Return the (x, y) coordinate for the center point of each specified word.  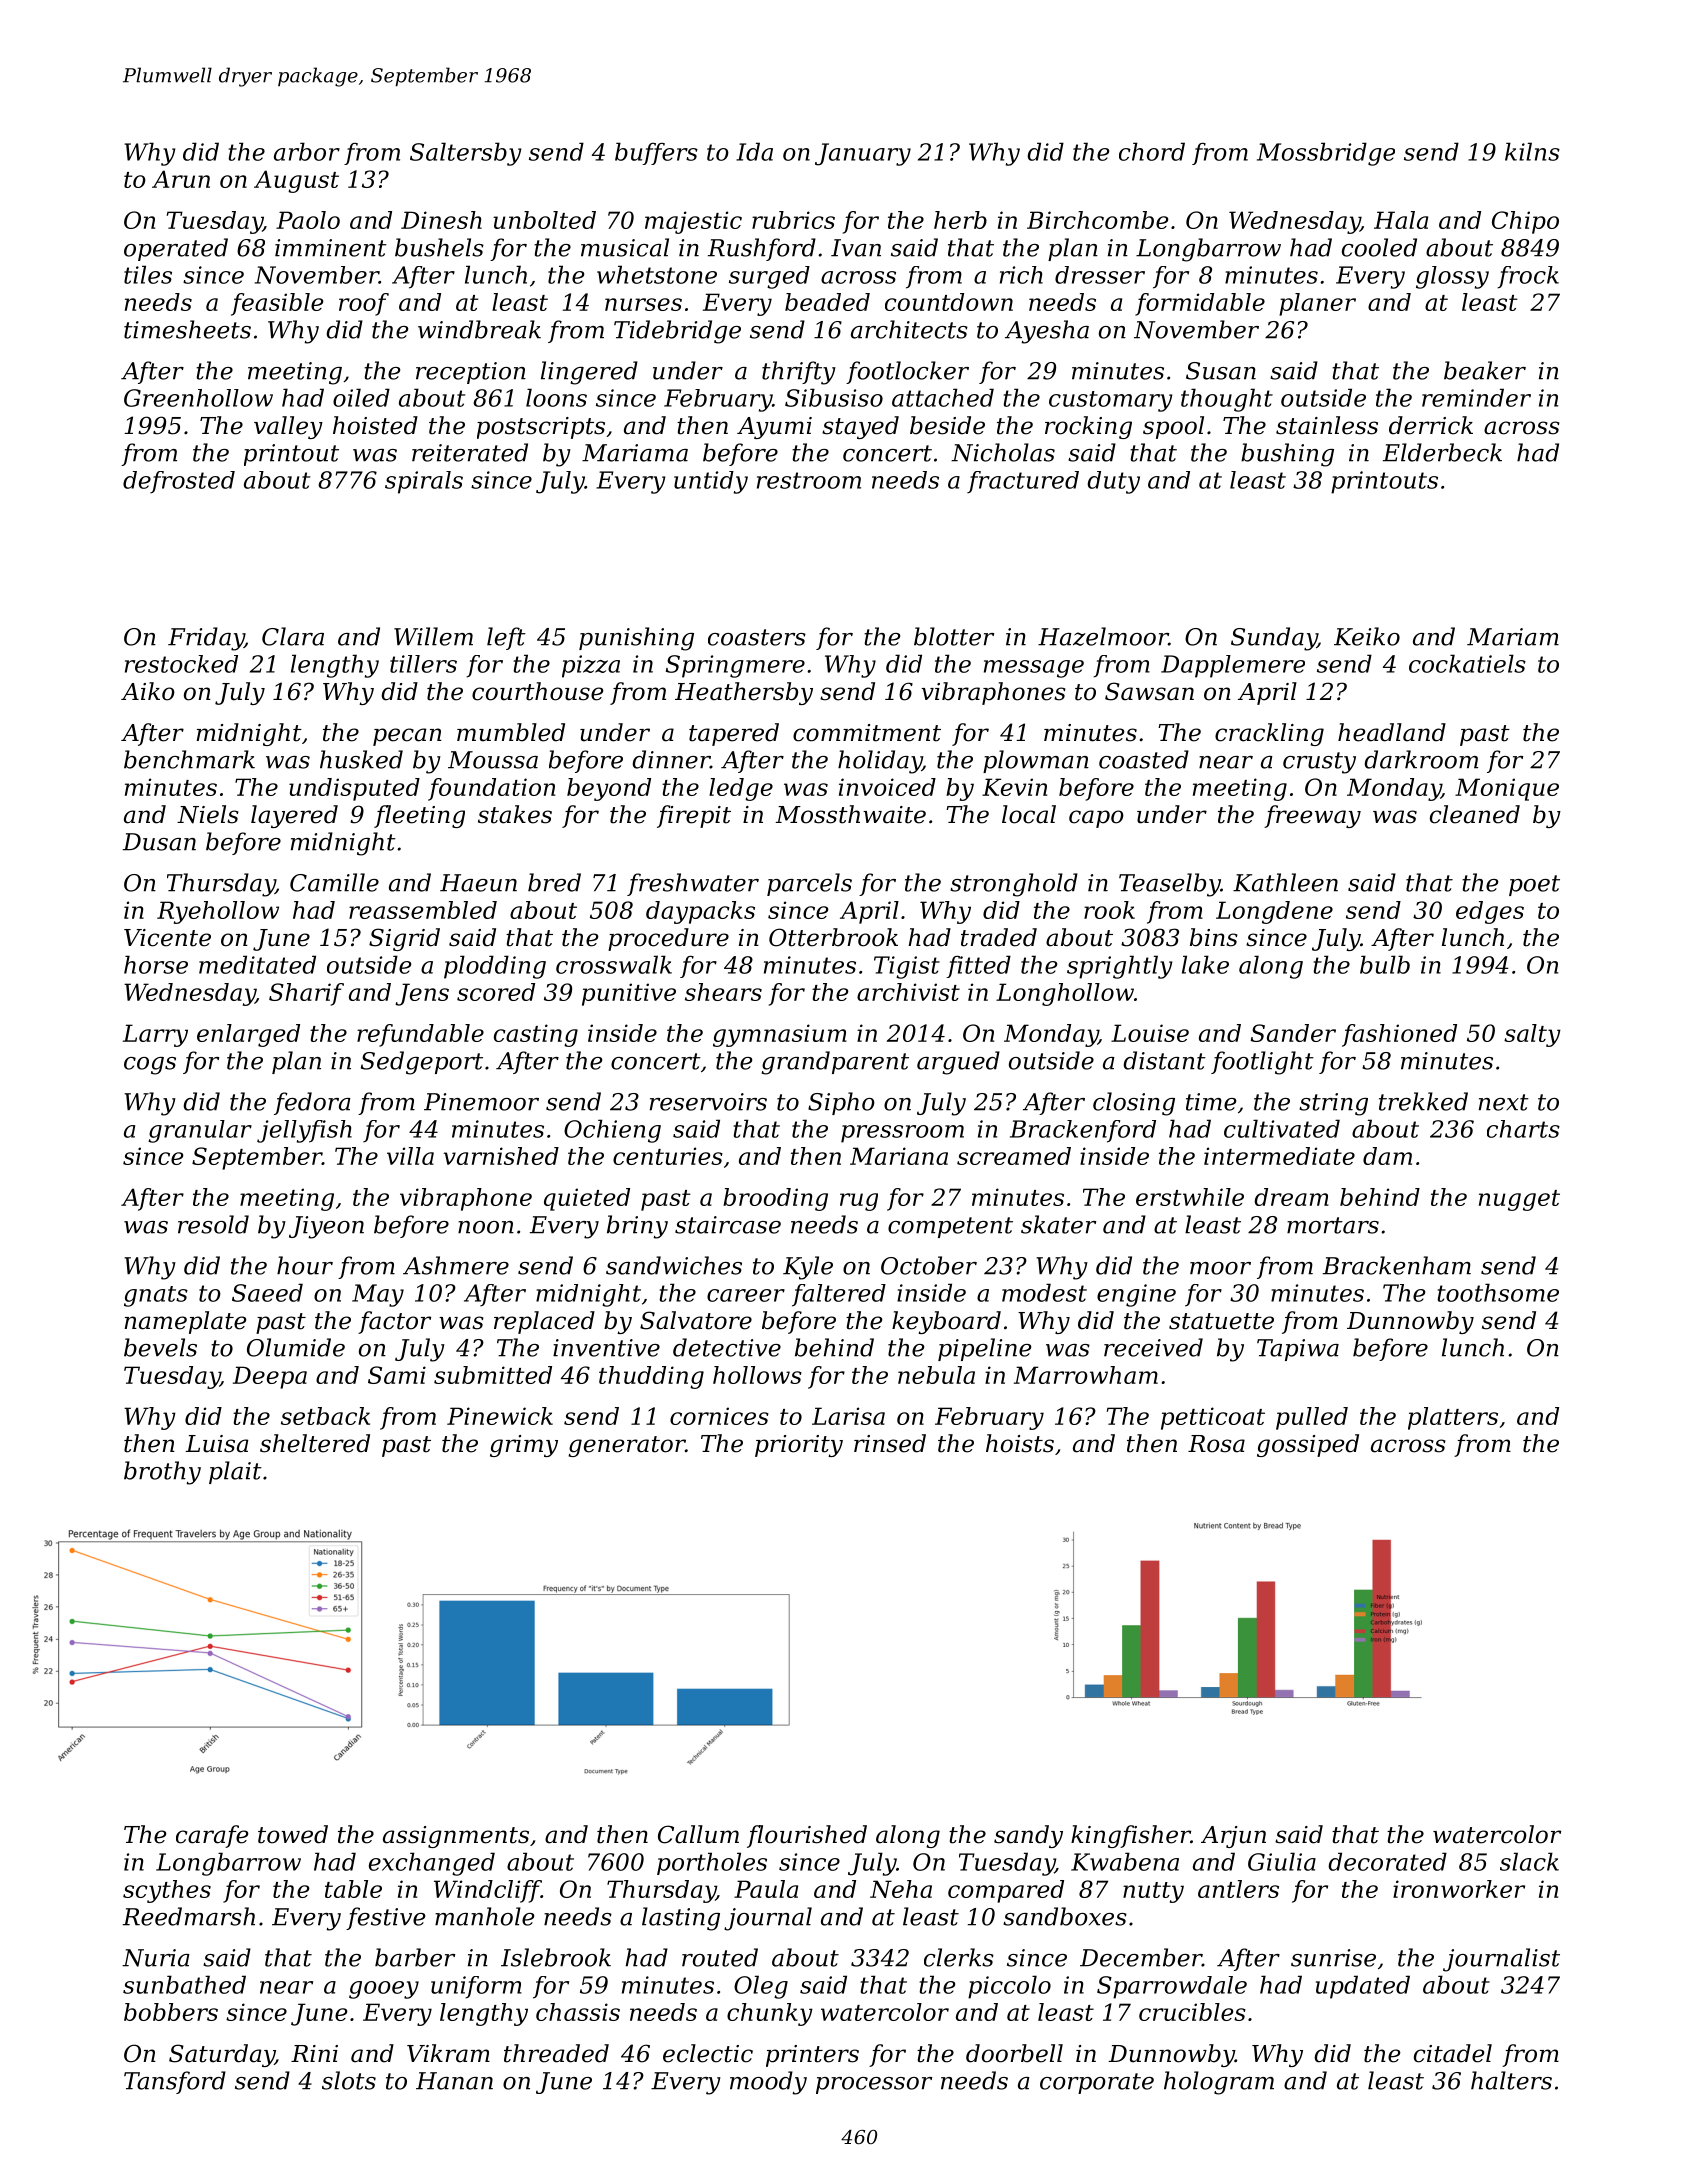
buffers (656, 153)
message (1034, 669)
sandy (1028, 1836)
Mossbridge (1326, 154)
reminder (1476, 397)
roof (364, 304)
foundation (491, 789)
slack (1529, 1861)
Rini (314, 2053)
